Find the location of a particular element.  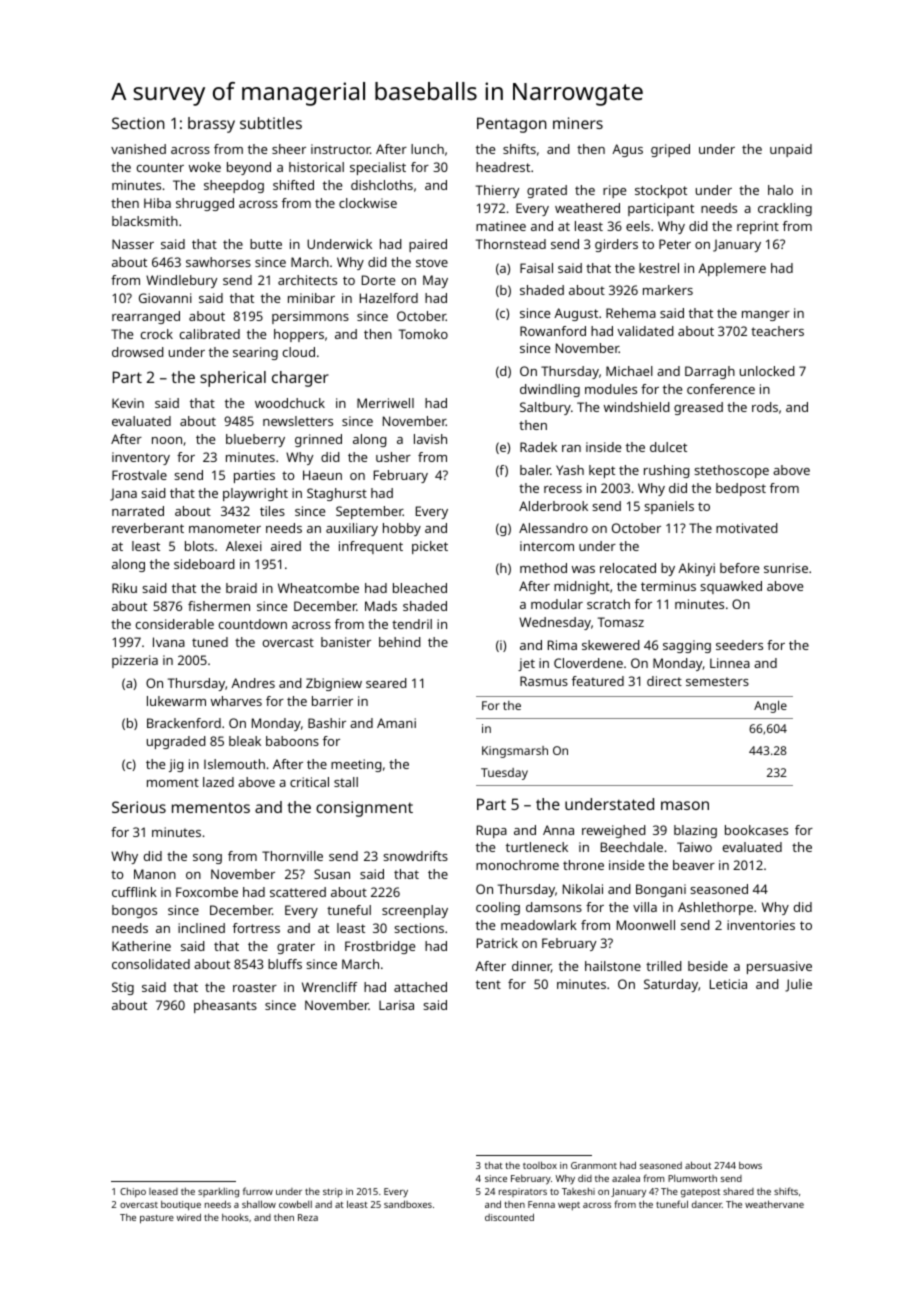

dishcloths is located at coordinates (382, 185).
